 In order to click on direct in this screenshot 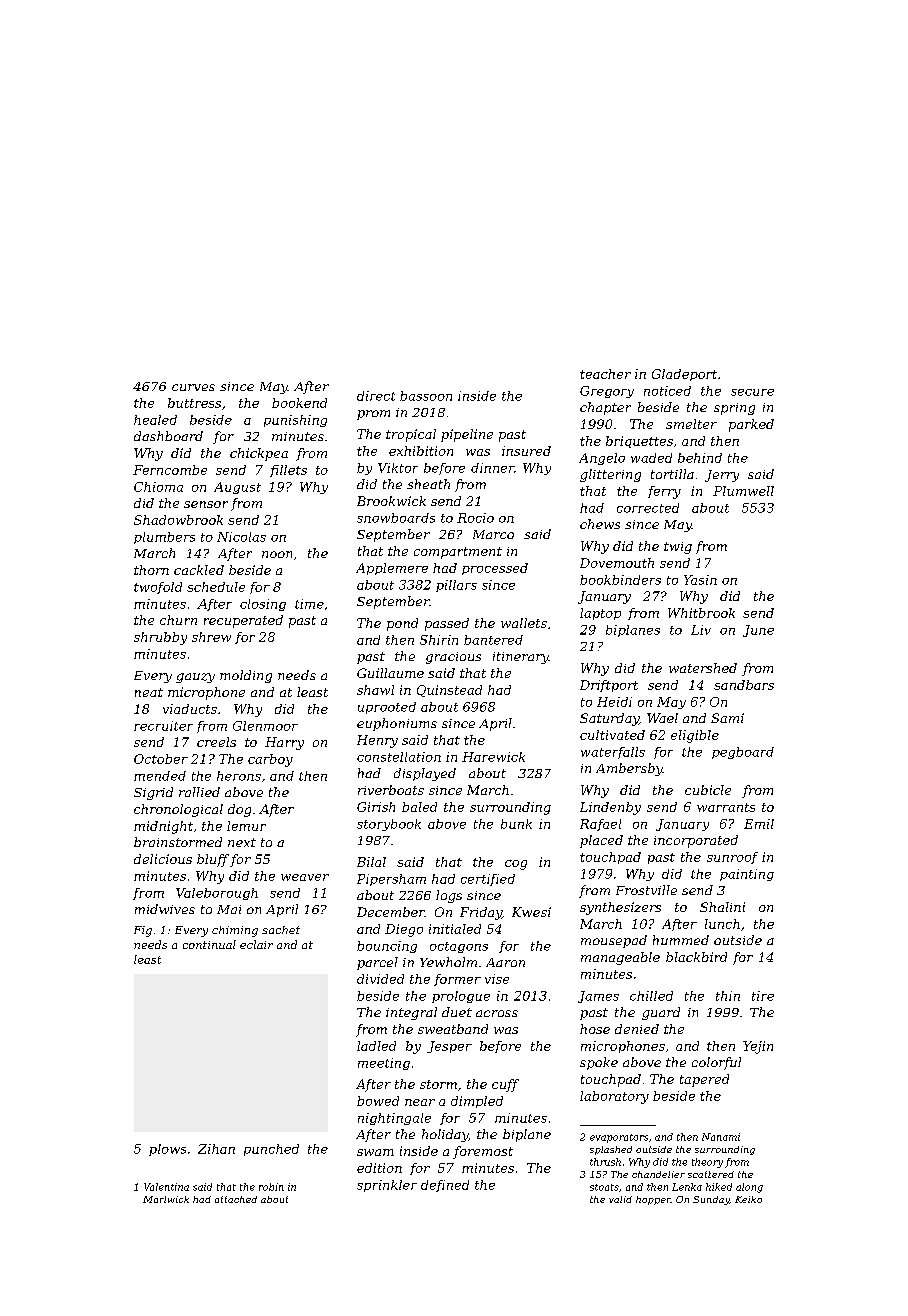, I will do `click(376, 396)`.
